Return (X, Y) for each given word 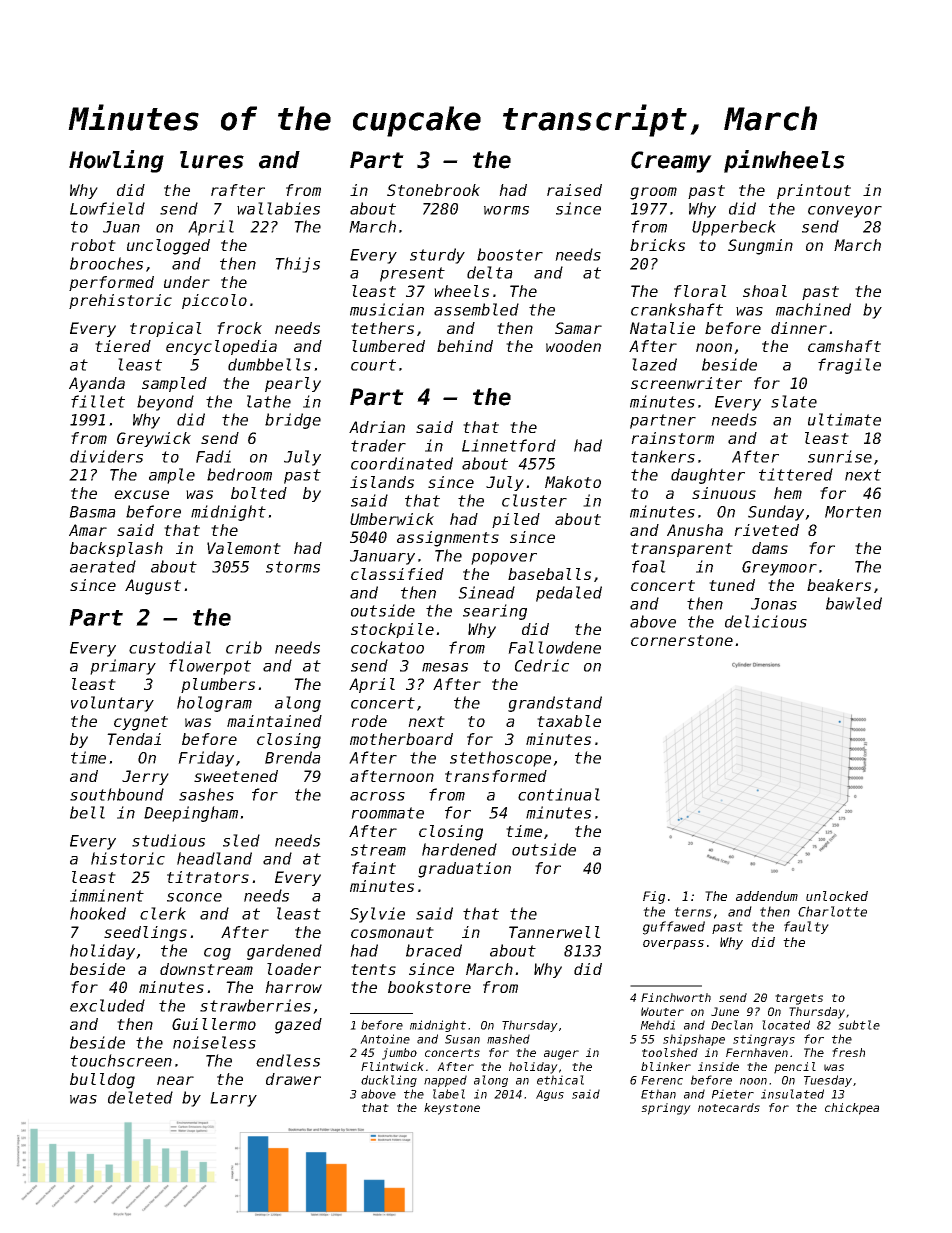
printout (814, 191)
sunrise (840, 456)
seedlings (145, 934)
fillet (98, 401)
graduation (464, 870)
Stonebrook (433, 190)
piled (516, 520)
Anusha (695, 530)
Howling (116, 161)
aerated (103, 566)
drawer (293, 1079)
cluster (534, 500)
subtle (859, 1025)
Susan (462, 1039)
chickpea (852, 1109)
